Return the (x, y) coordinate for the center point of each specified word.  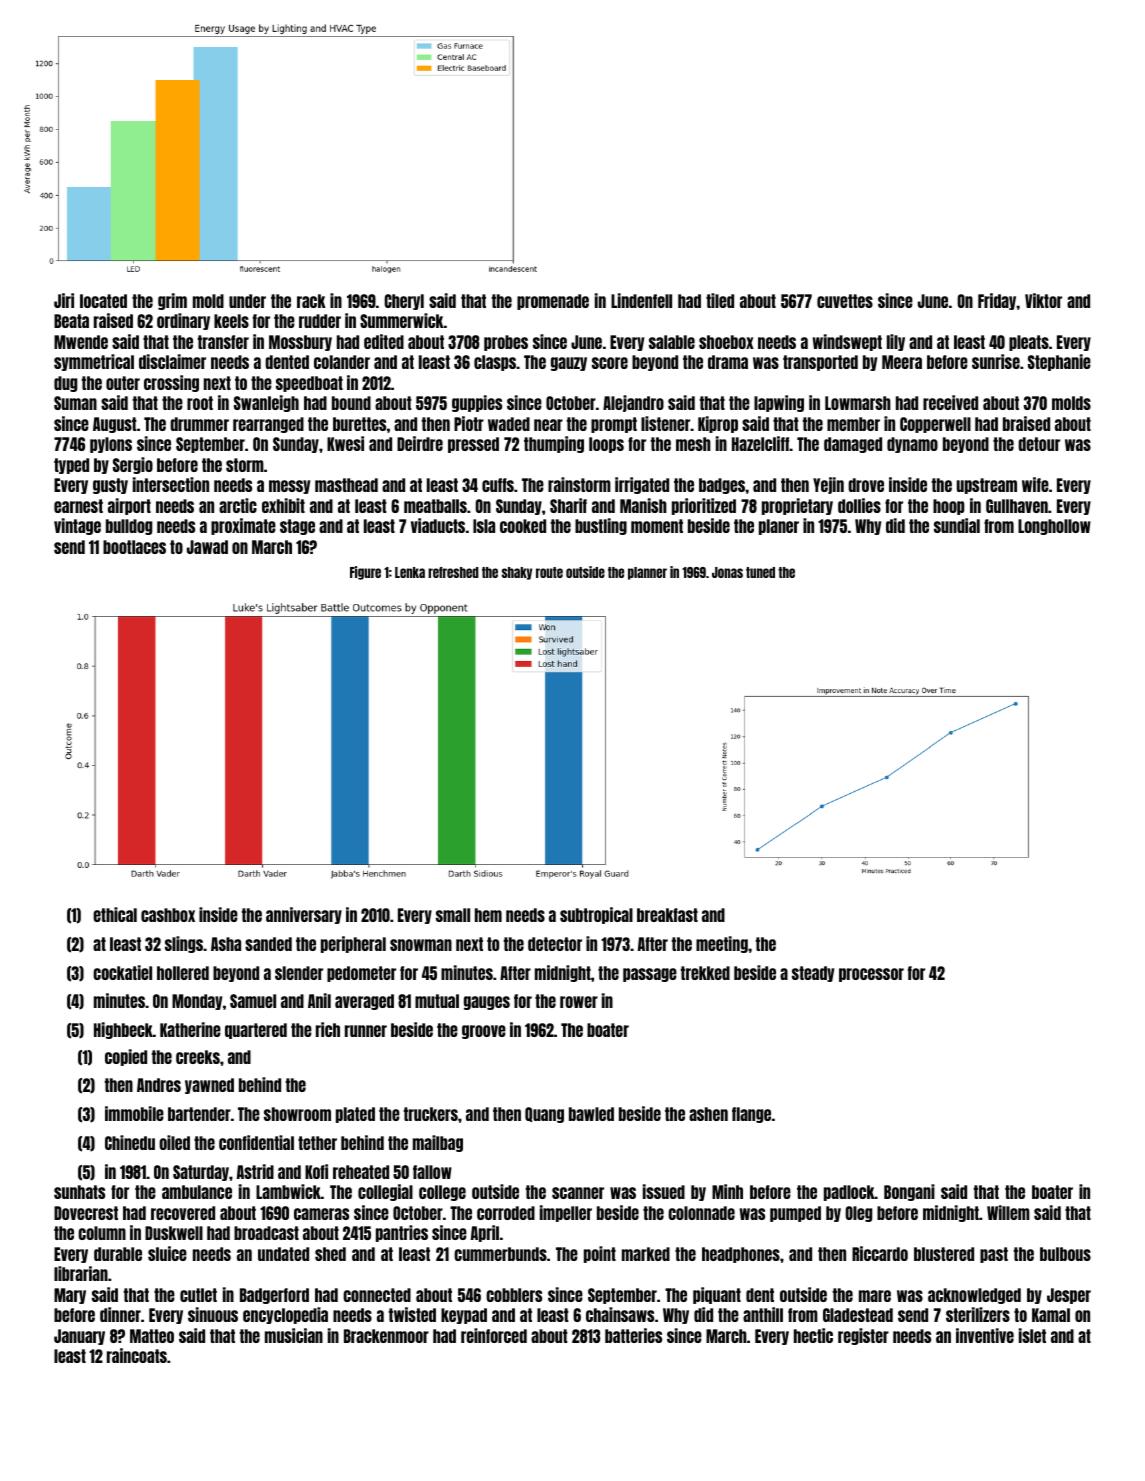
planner (647, 573)
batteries (633, 1335)
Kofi (316, 1171)
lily (896, 342)
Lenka (410, 572)
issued (664, 1191)
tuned (760, 572)
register (863, 1336)
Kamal (1051, 1315)
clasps (495, 363)
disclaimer (172, 361)
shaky (517, 573)
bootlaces (134, 547)
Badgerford (274, 1296)
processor (871, 975)
